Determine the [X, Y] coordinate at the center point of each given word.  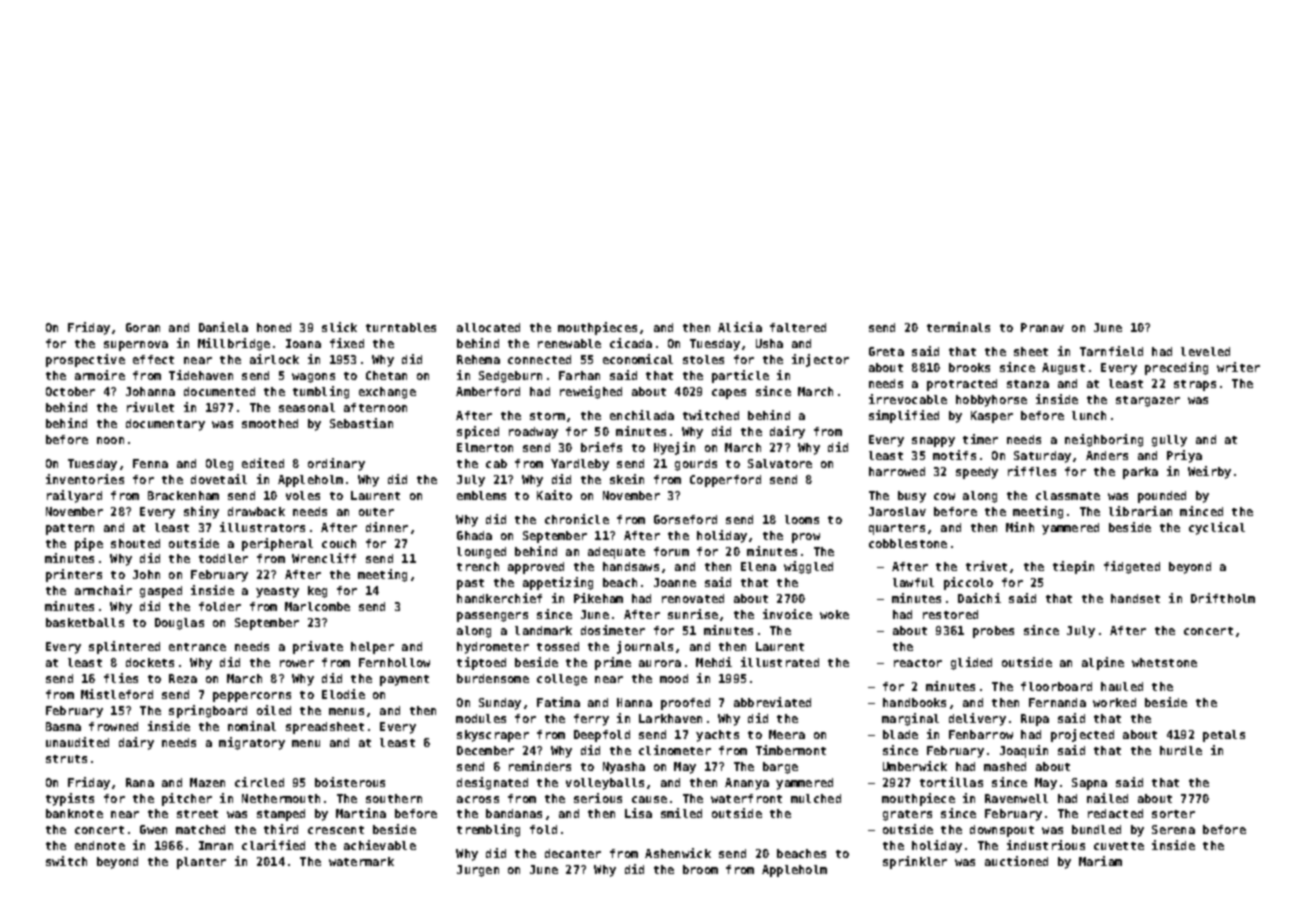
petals [1224, 736]
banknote [74, 813]
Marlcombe [317, 606]
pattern [70, 529]
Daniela [223, 327]
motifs [954, 455]
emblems [481, 495]
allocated [488, 327]
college [562, 680]
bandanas [514, 813]
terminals [958, 327]
